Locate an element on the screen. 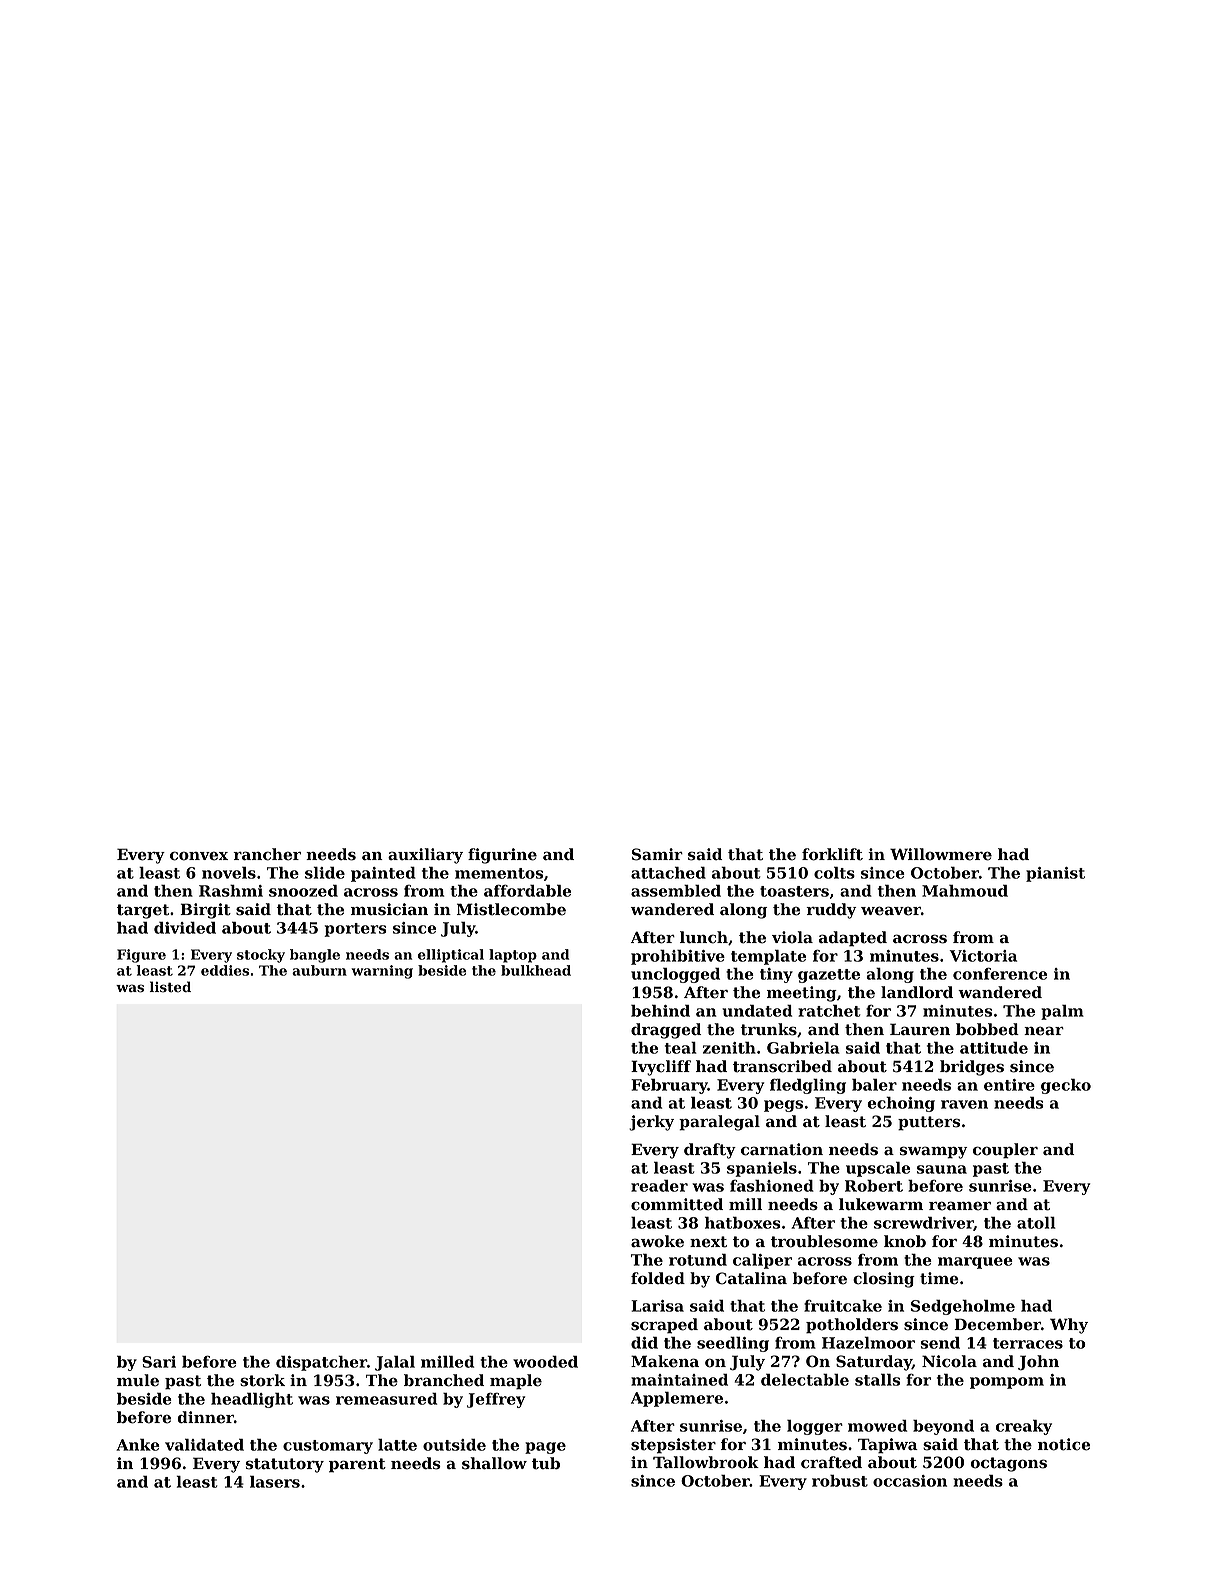 The width and height of the screenshot is (1213, 1570). maple is located at coordinates (516, 1382).
